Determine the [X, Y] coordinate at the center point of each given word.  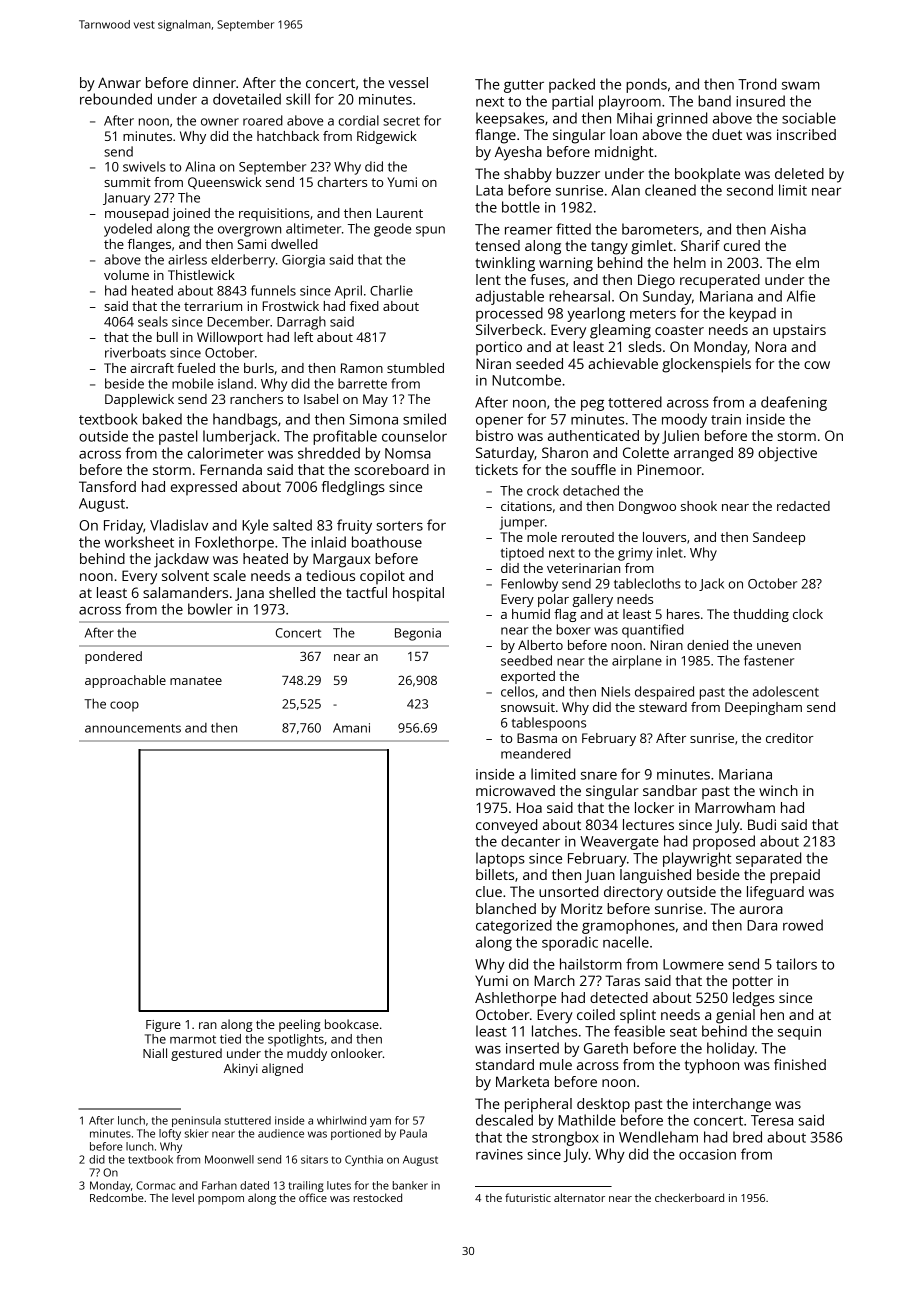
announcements [133, 728]
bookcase [352, 1024]
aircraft [152, 368]
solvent [185, 575]
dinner [214, 82]
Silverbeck [509, 329]
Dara [762, 925]
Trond [757, 84]
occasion [707, 1154]
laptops [500, 859]
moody [684, 420]
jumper [522, 523]
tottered [635, 402]
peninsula [196, 1121]
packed [572, 85]
